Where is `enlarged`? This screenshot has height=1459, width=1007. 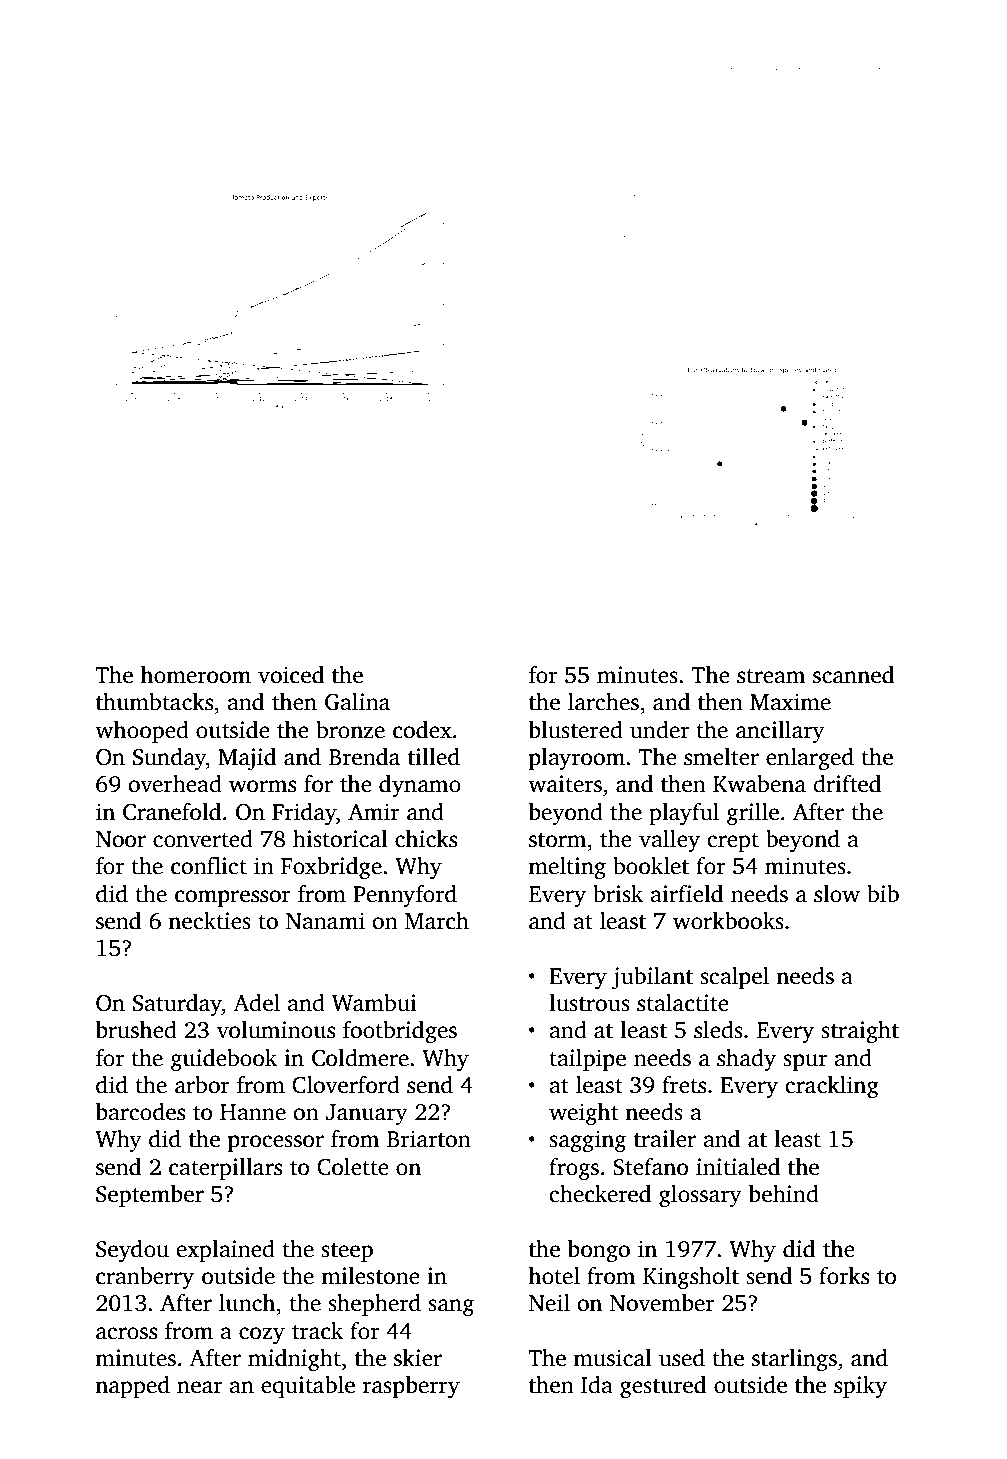 enlarged is located at coordinates (810, 759).
